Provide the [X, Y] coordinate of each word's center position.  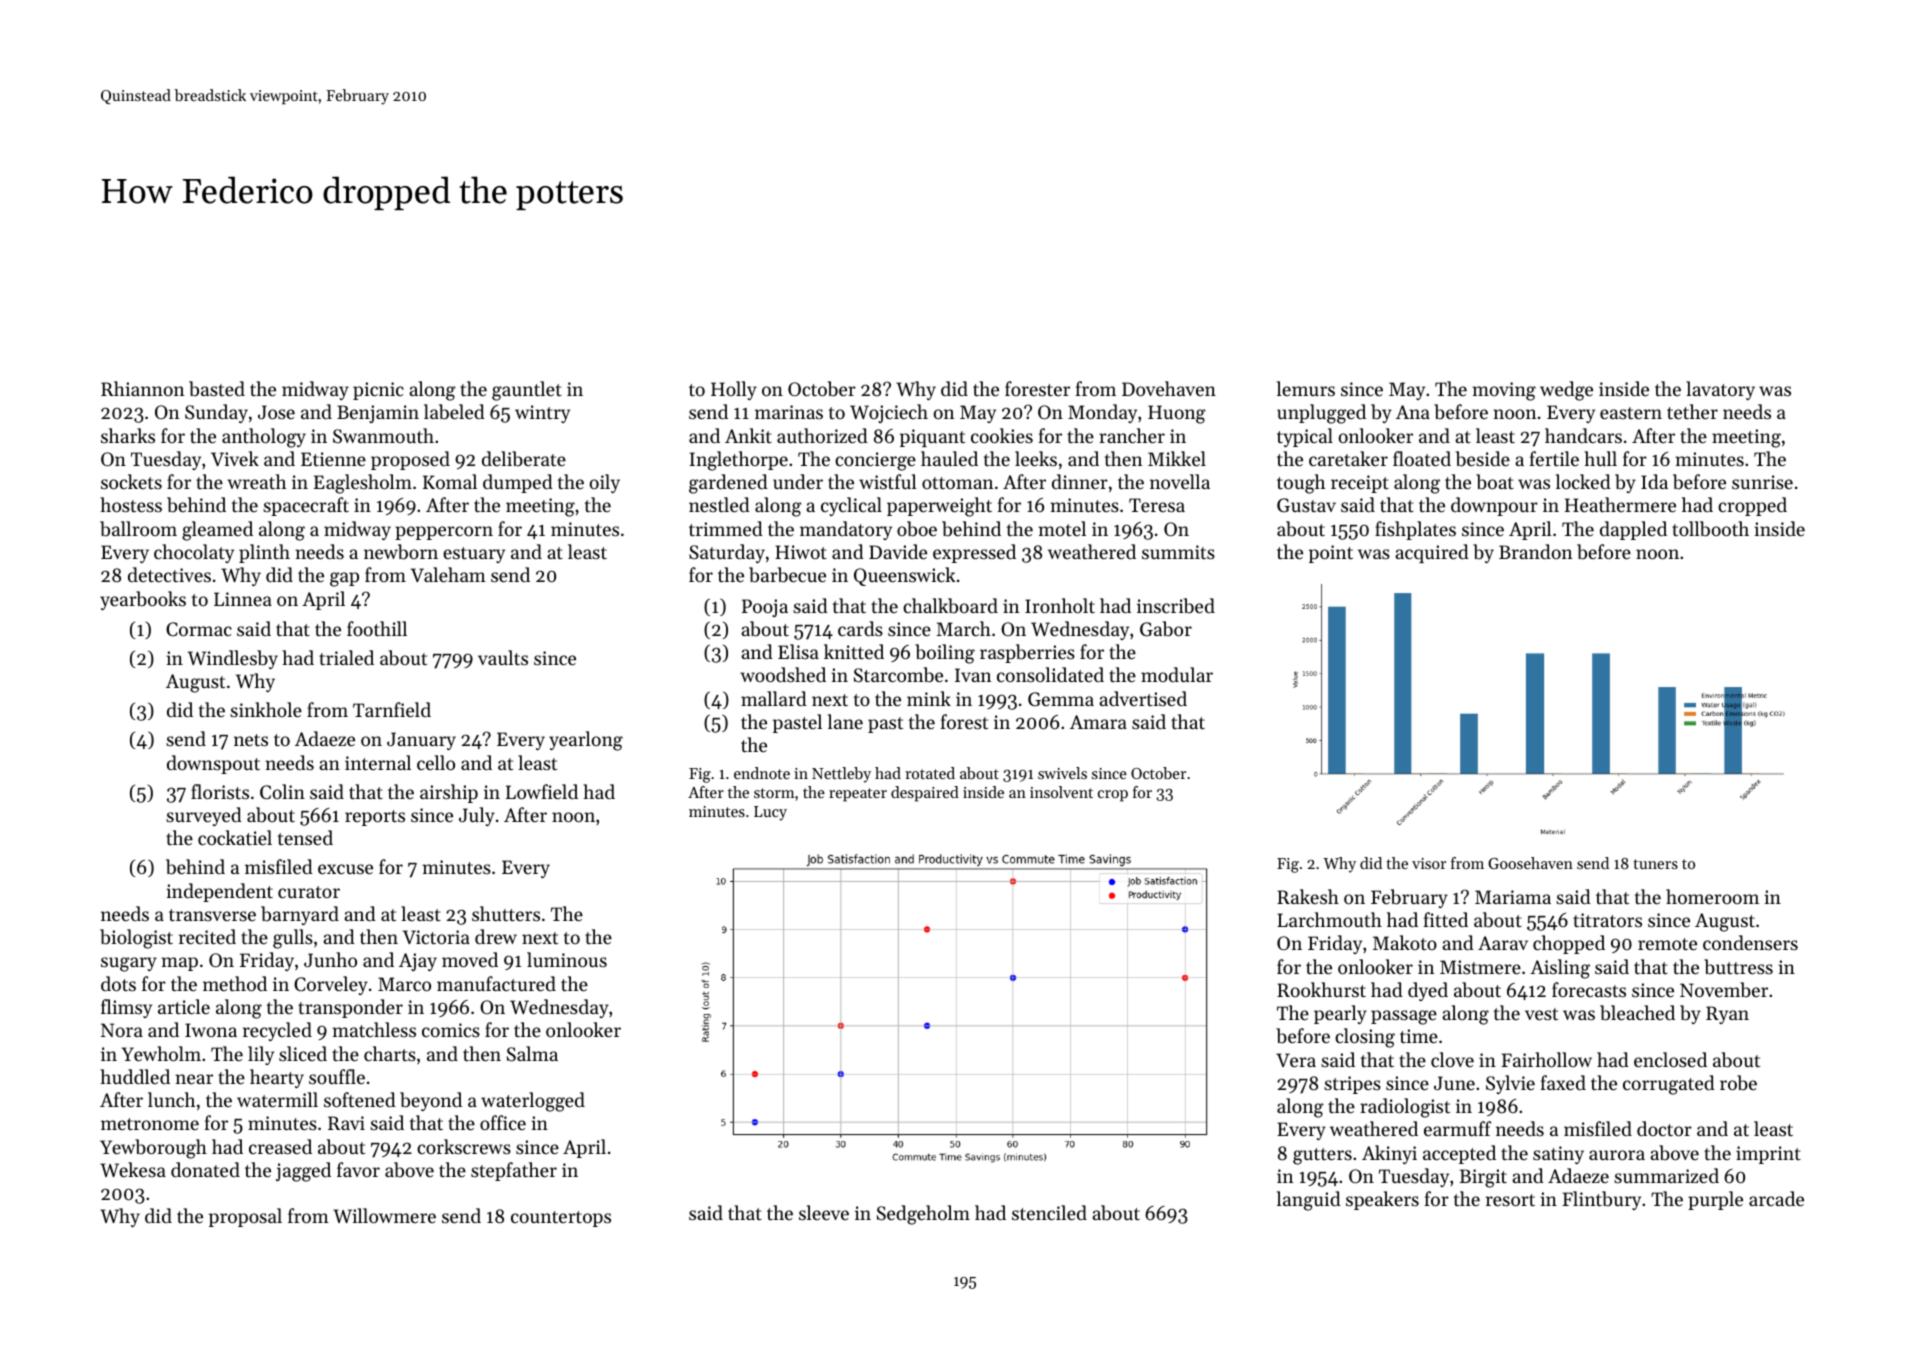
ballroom [138, 529]
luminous [567, 959]
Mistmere [1480, 967]
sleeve [824, 1212]
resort [1510, 1200]
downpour [1494, 506]
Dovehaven [1169, 388]
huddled [135, 1076]
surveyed [204, 816]
